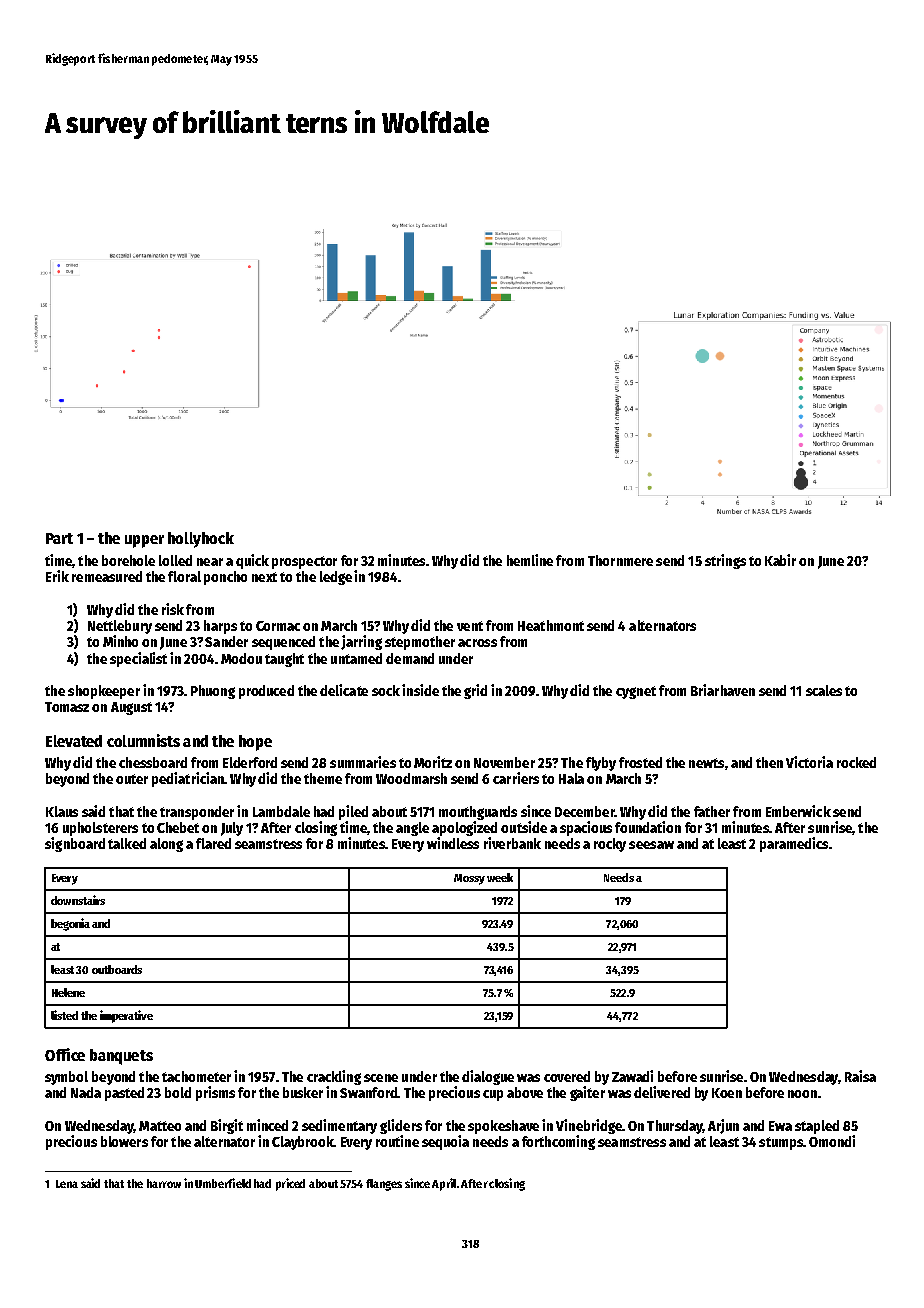  Describe the element at coordinates (798, 811) in the page. I see `Emberwick` at that location.
